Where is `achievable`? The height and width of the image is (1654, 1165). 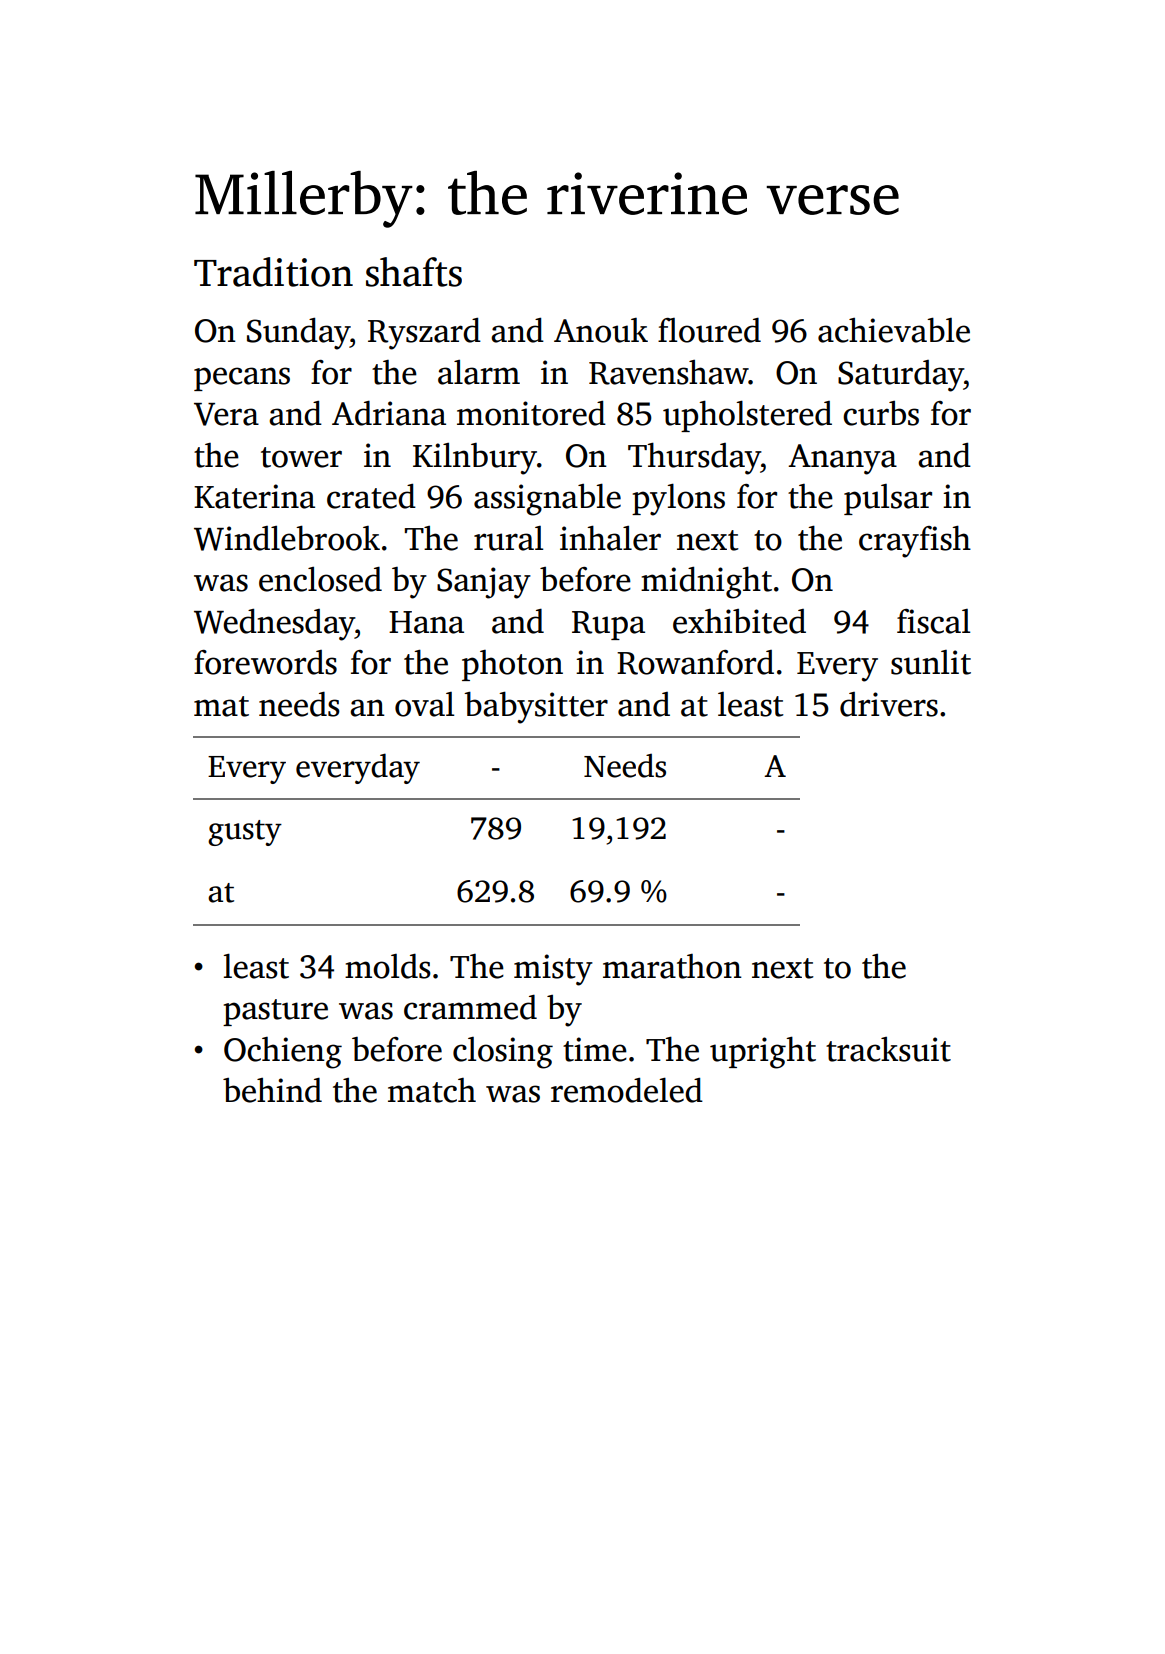 achievable is located at coordinates (894, 330).
